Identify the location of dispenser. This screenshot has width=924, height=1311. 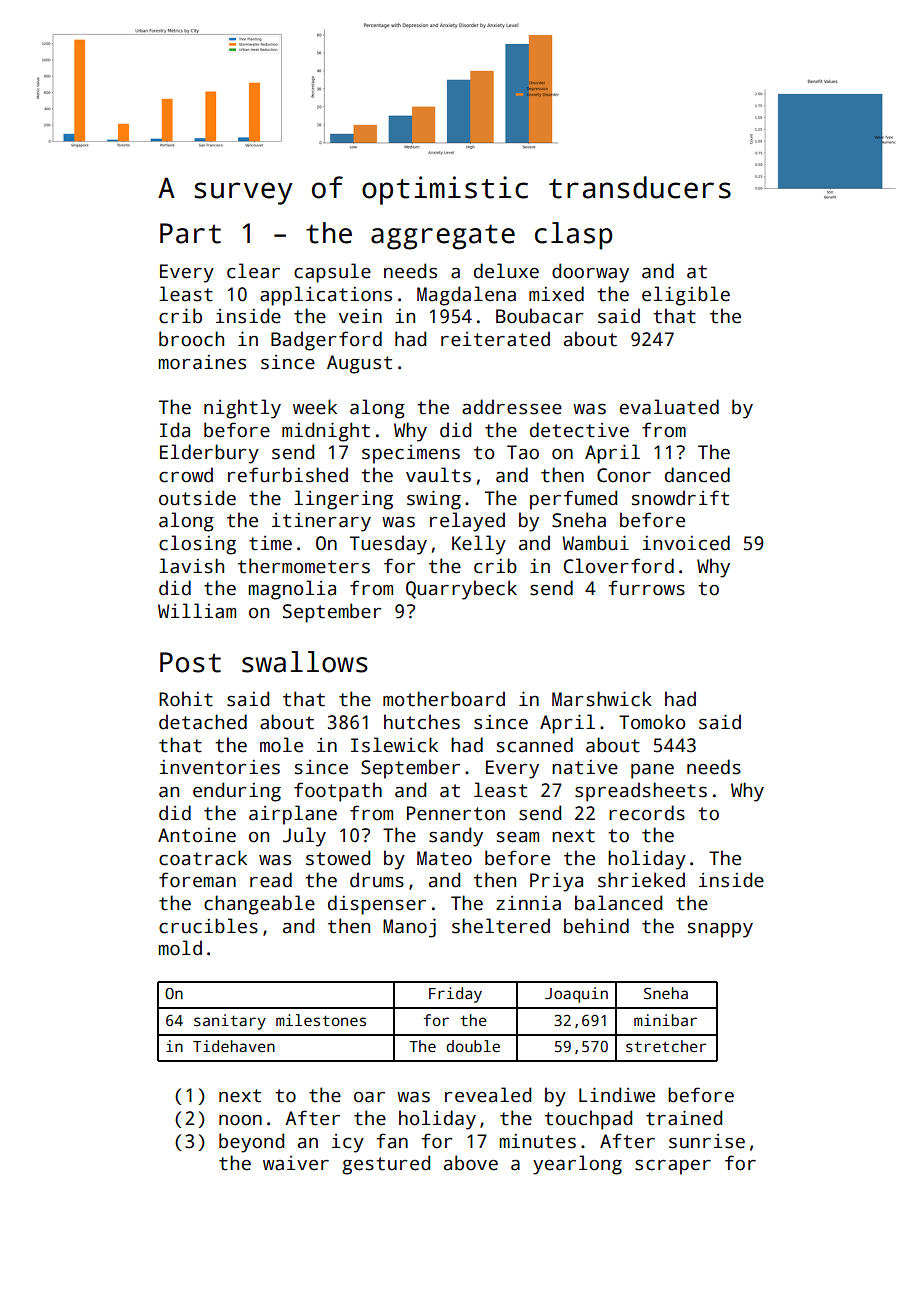
(377, 905).
